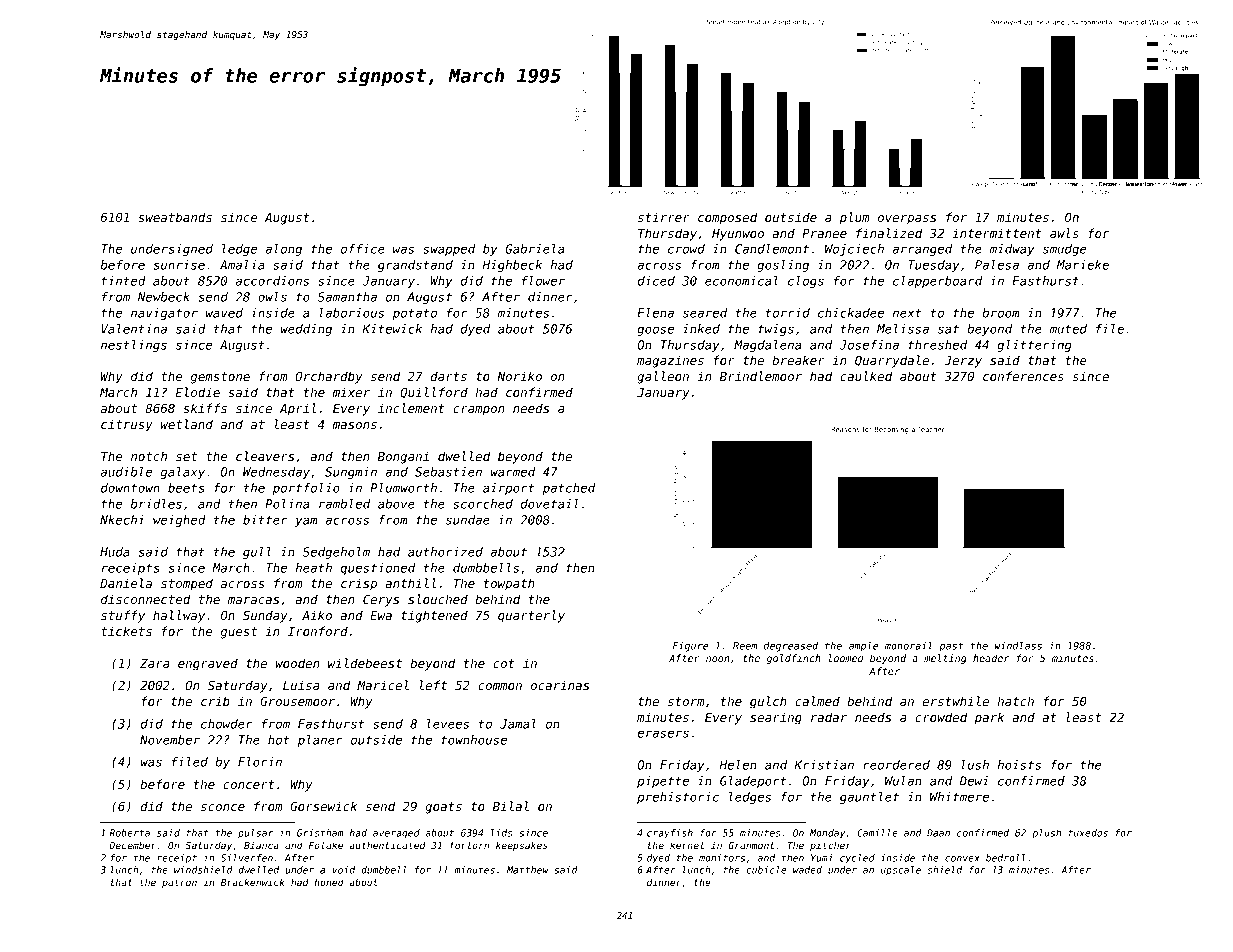 This screenshot has height=952, width=1233. Describe the element at coordinates (257, 553) in the screenshot. I see `gull` at that location.
